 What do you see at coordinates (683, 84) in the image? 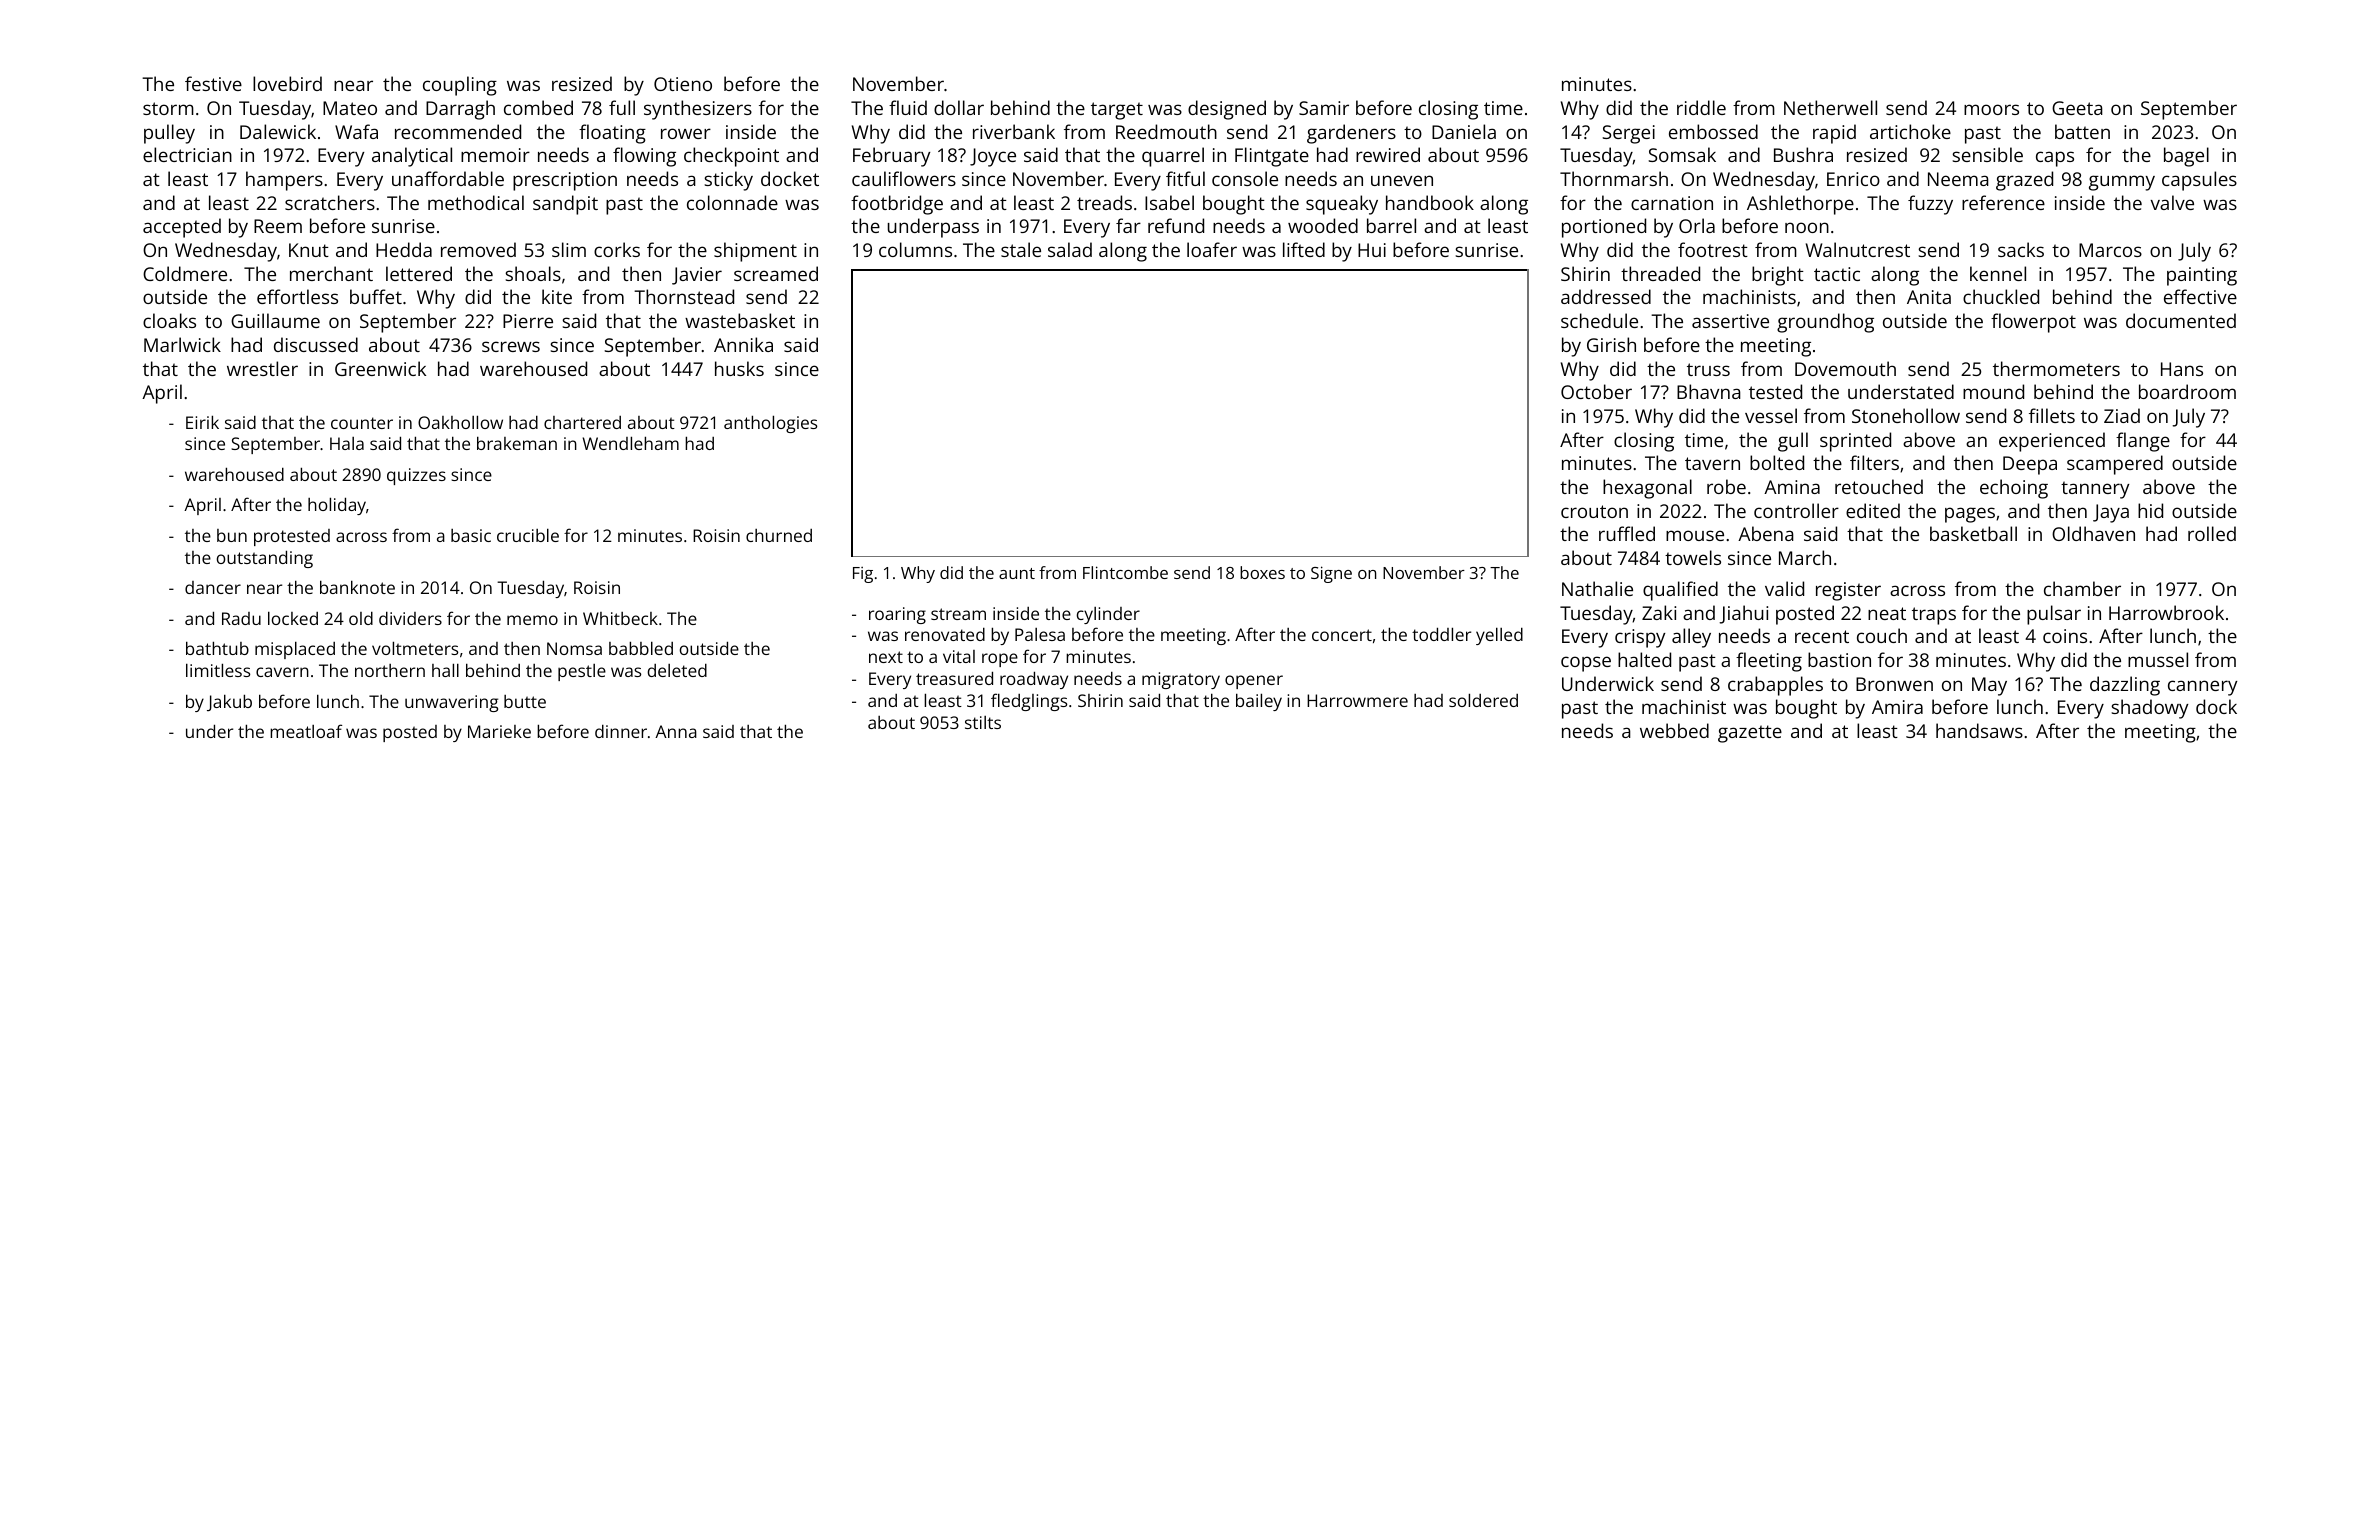
I see `Otieno` at bounding box center [683, 84].
